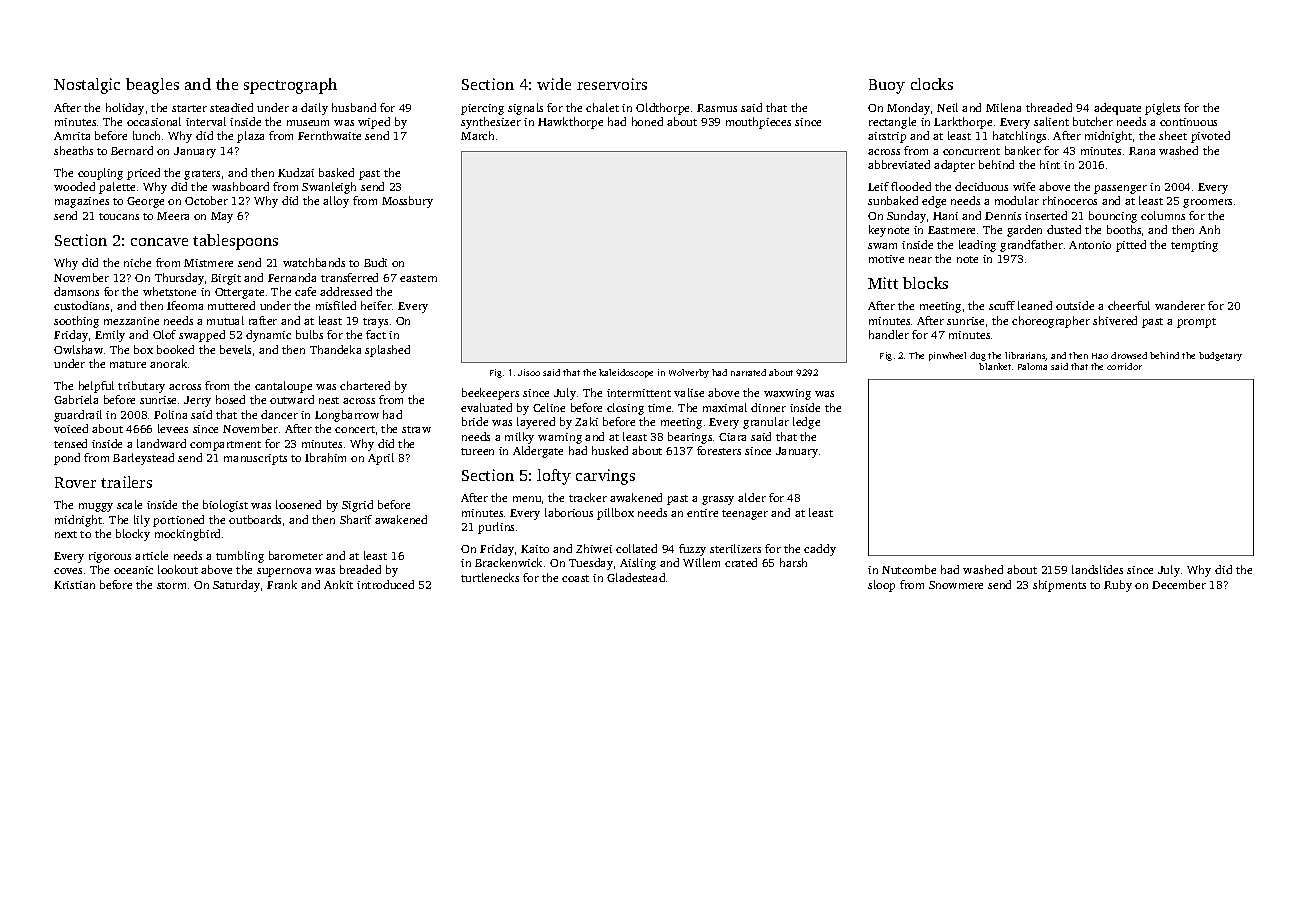 The image size is (1308, 924). What do you see at coordinates (133, 535) in the document?
I see `blocky` at bounding box center [133, 535].
